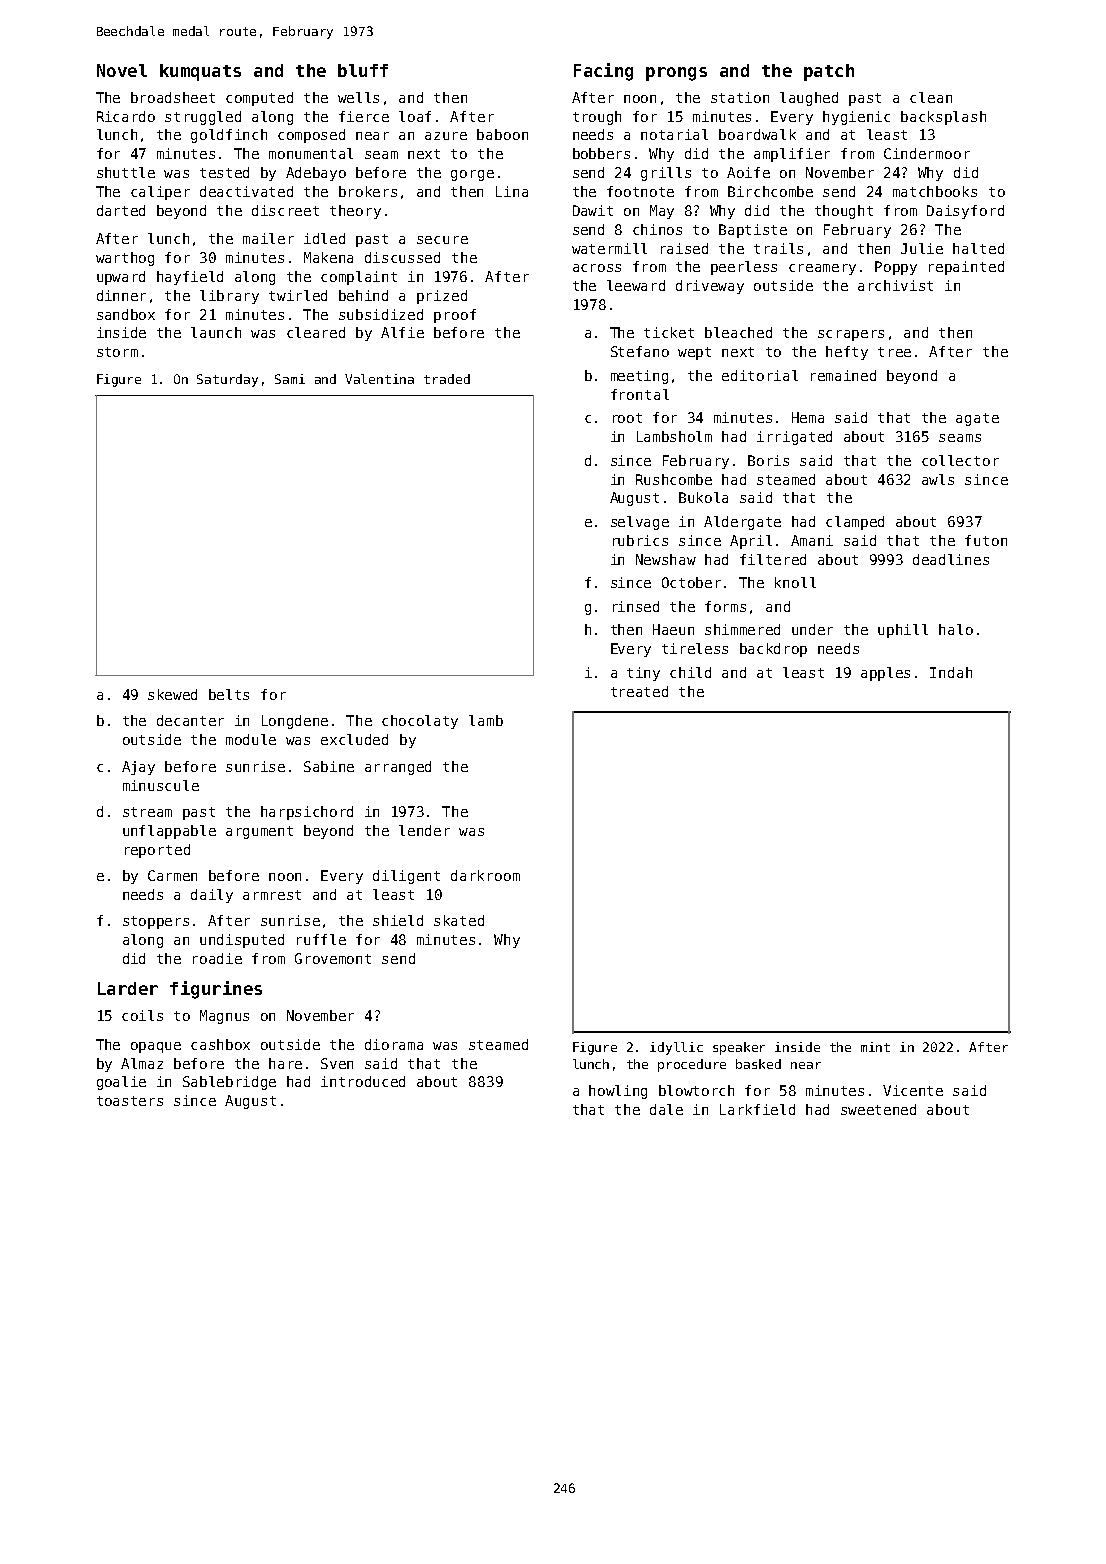 The image size is (1106, 1564). I want to click on traded, so click(447, 379).
